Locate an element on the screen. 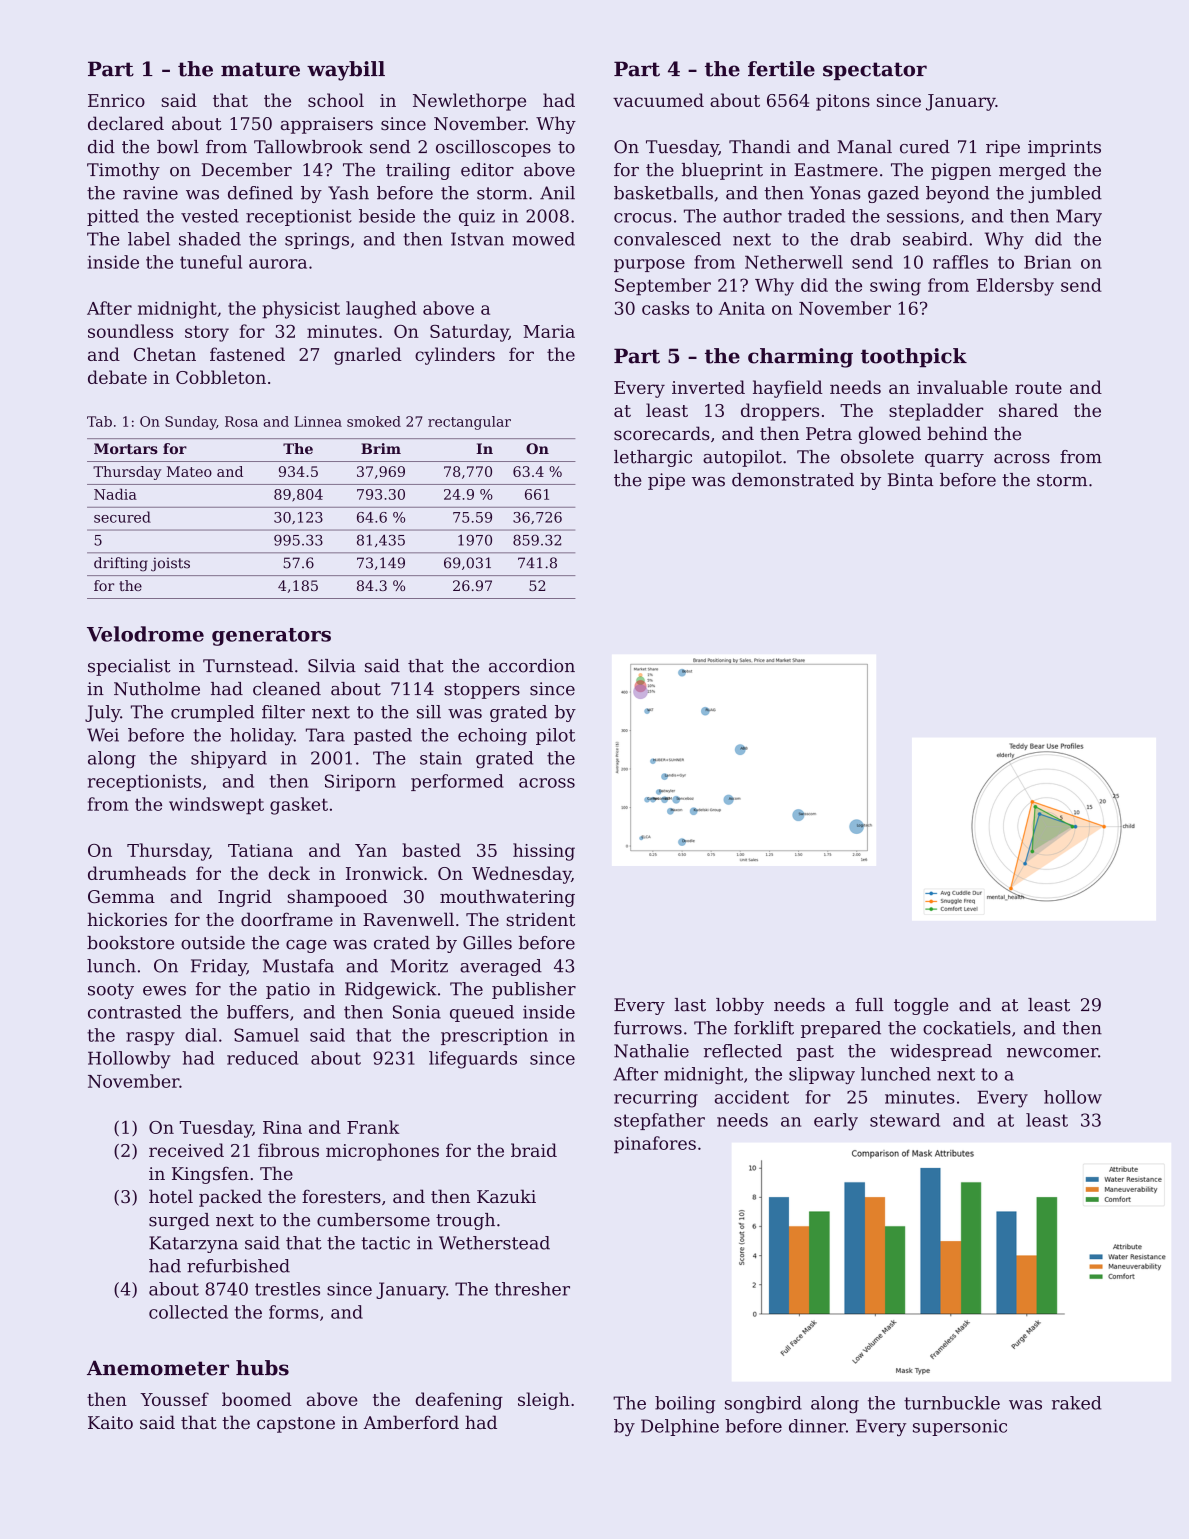 This screenshot has height=1539, width=1189. spectator is located at coordinates (875, 71).
